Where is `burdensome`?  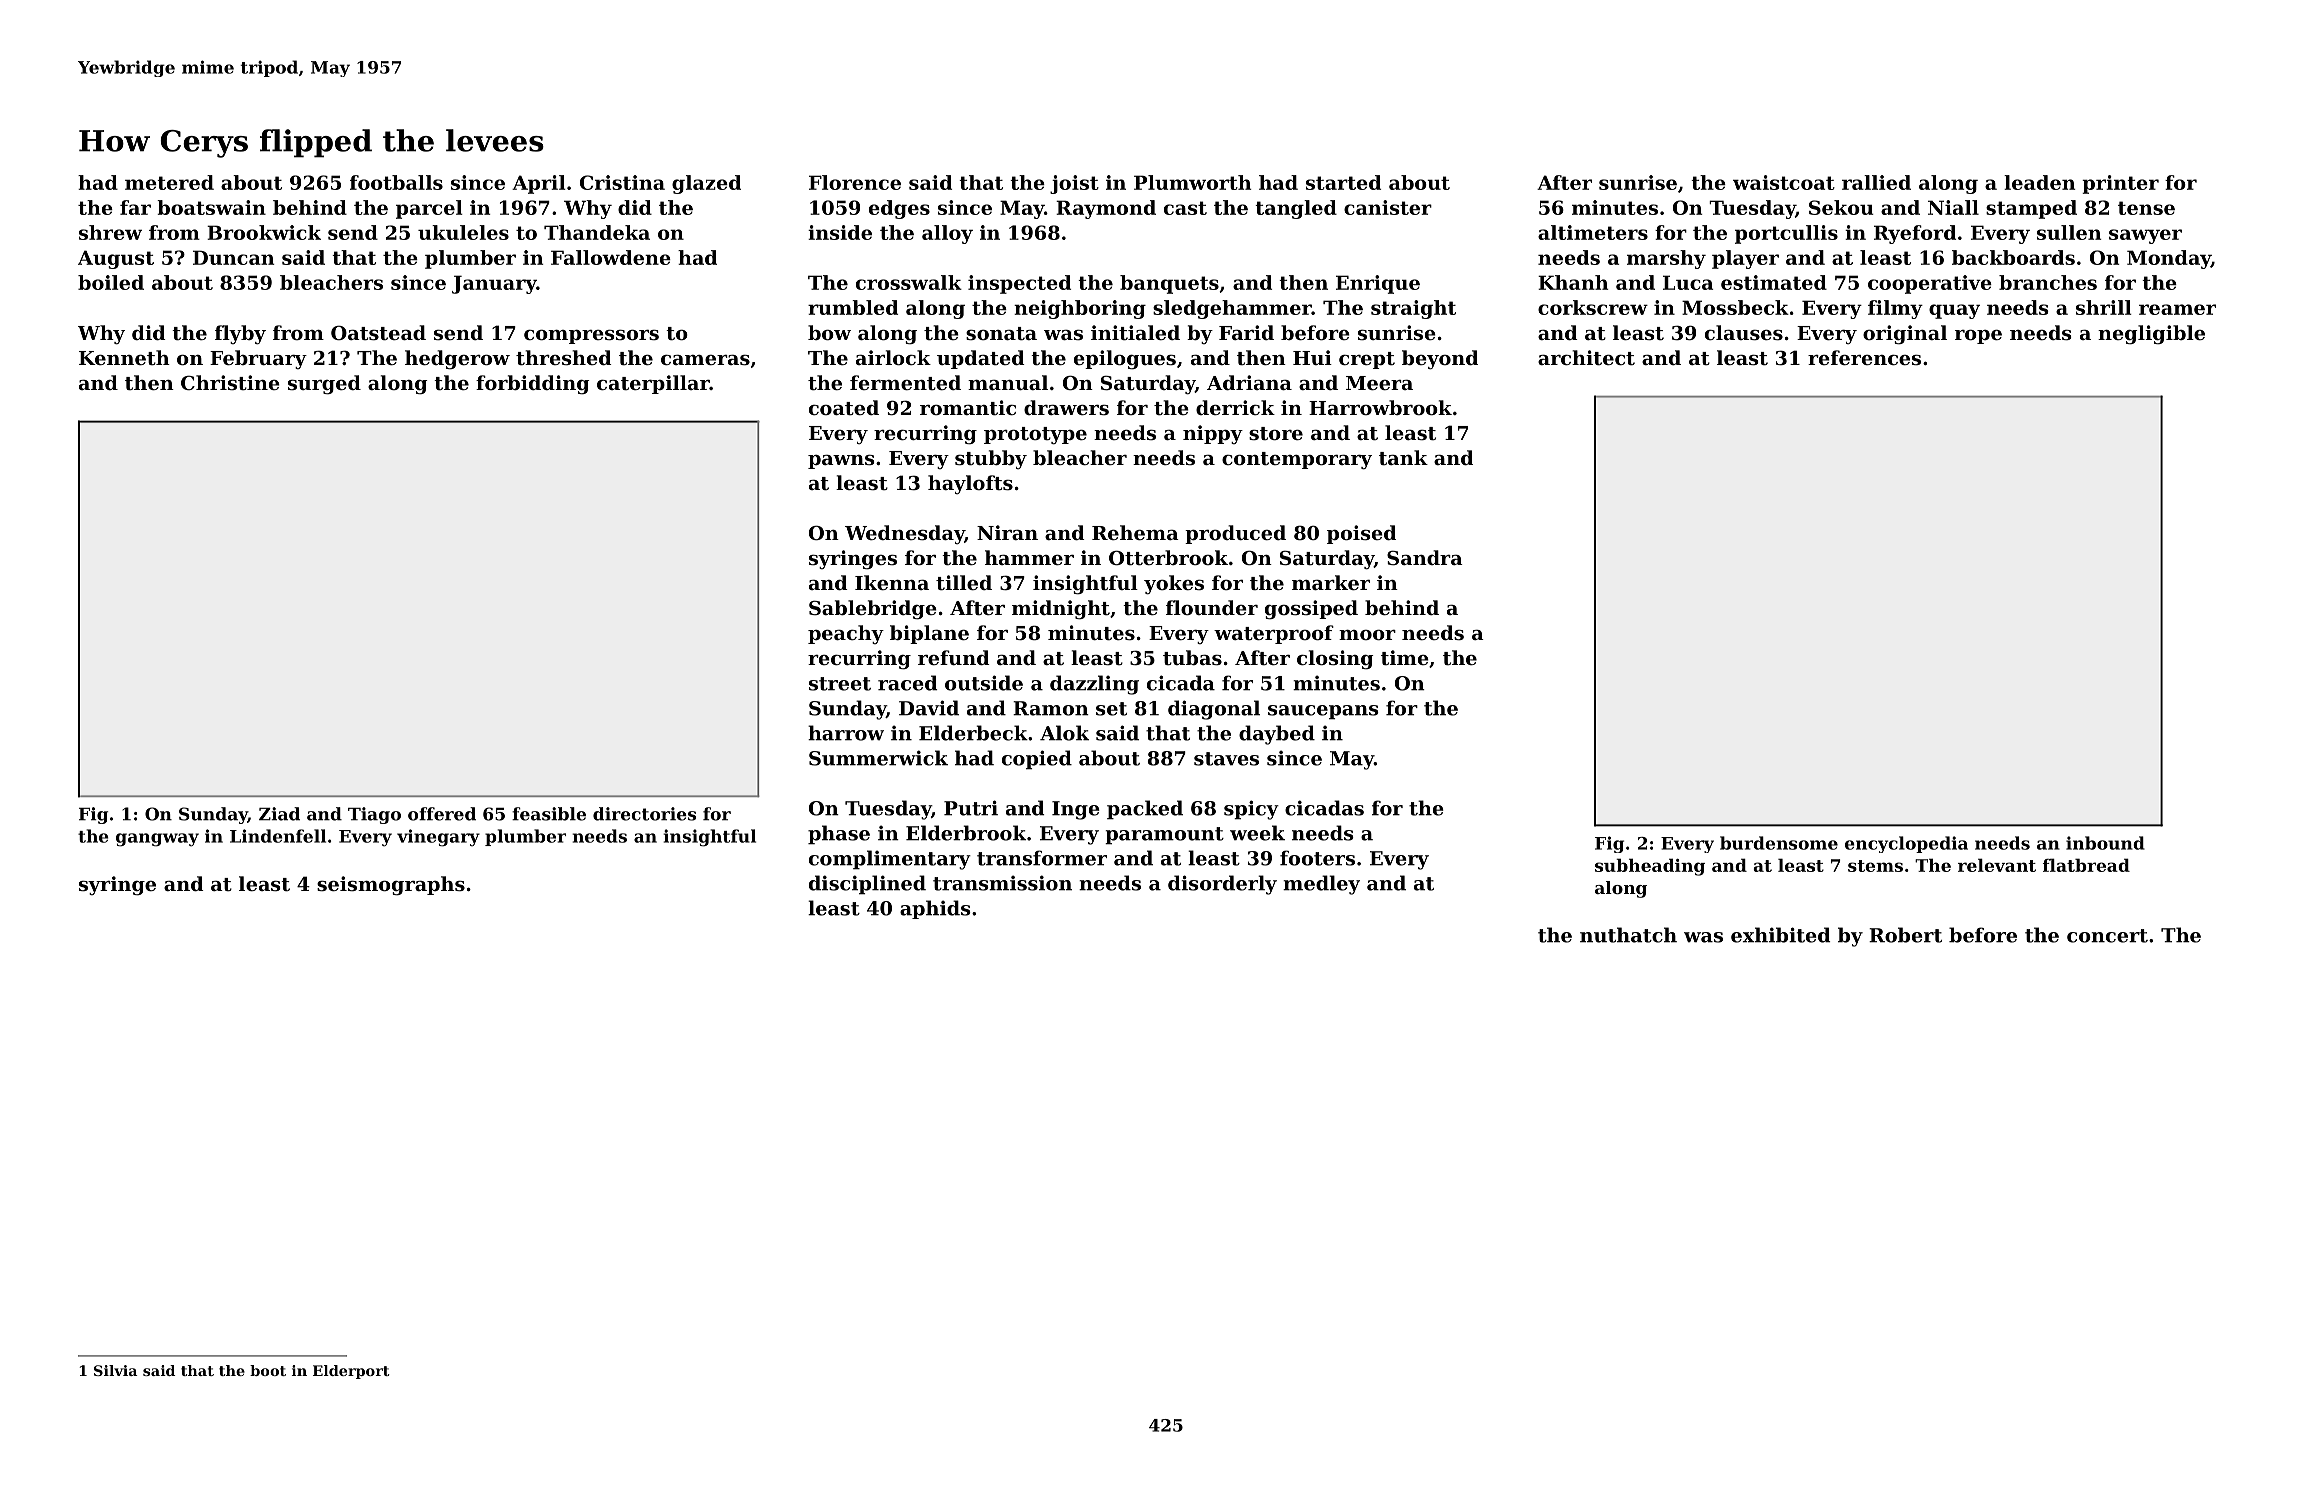
burdensome is located at coordinates (1779, 843).
